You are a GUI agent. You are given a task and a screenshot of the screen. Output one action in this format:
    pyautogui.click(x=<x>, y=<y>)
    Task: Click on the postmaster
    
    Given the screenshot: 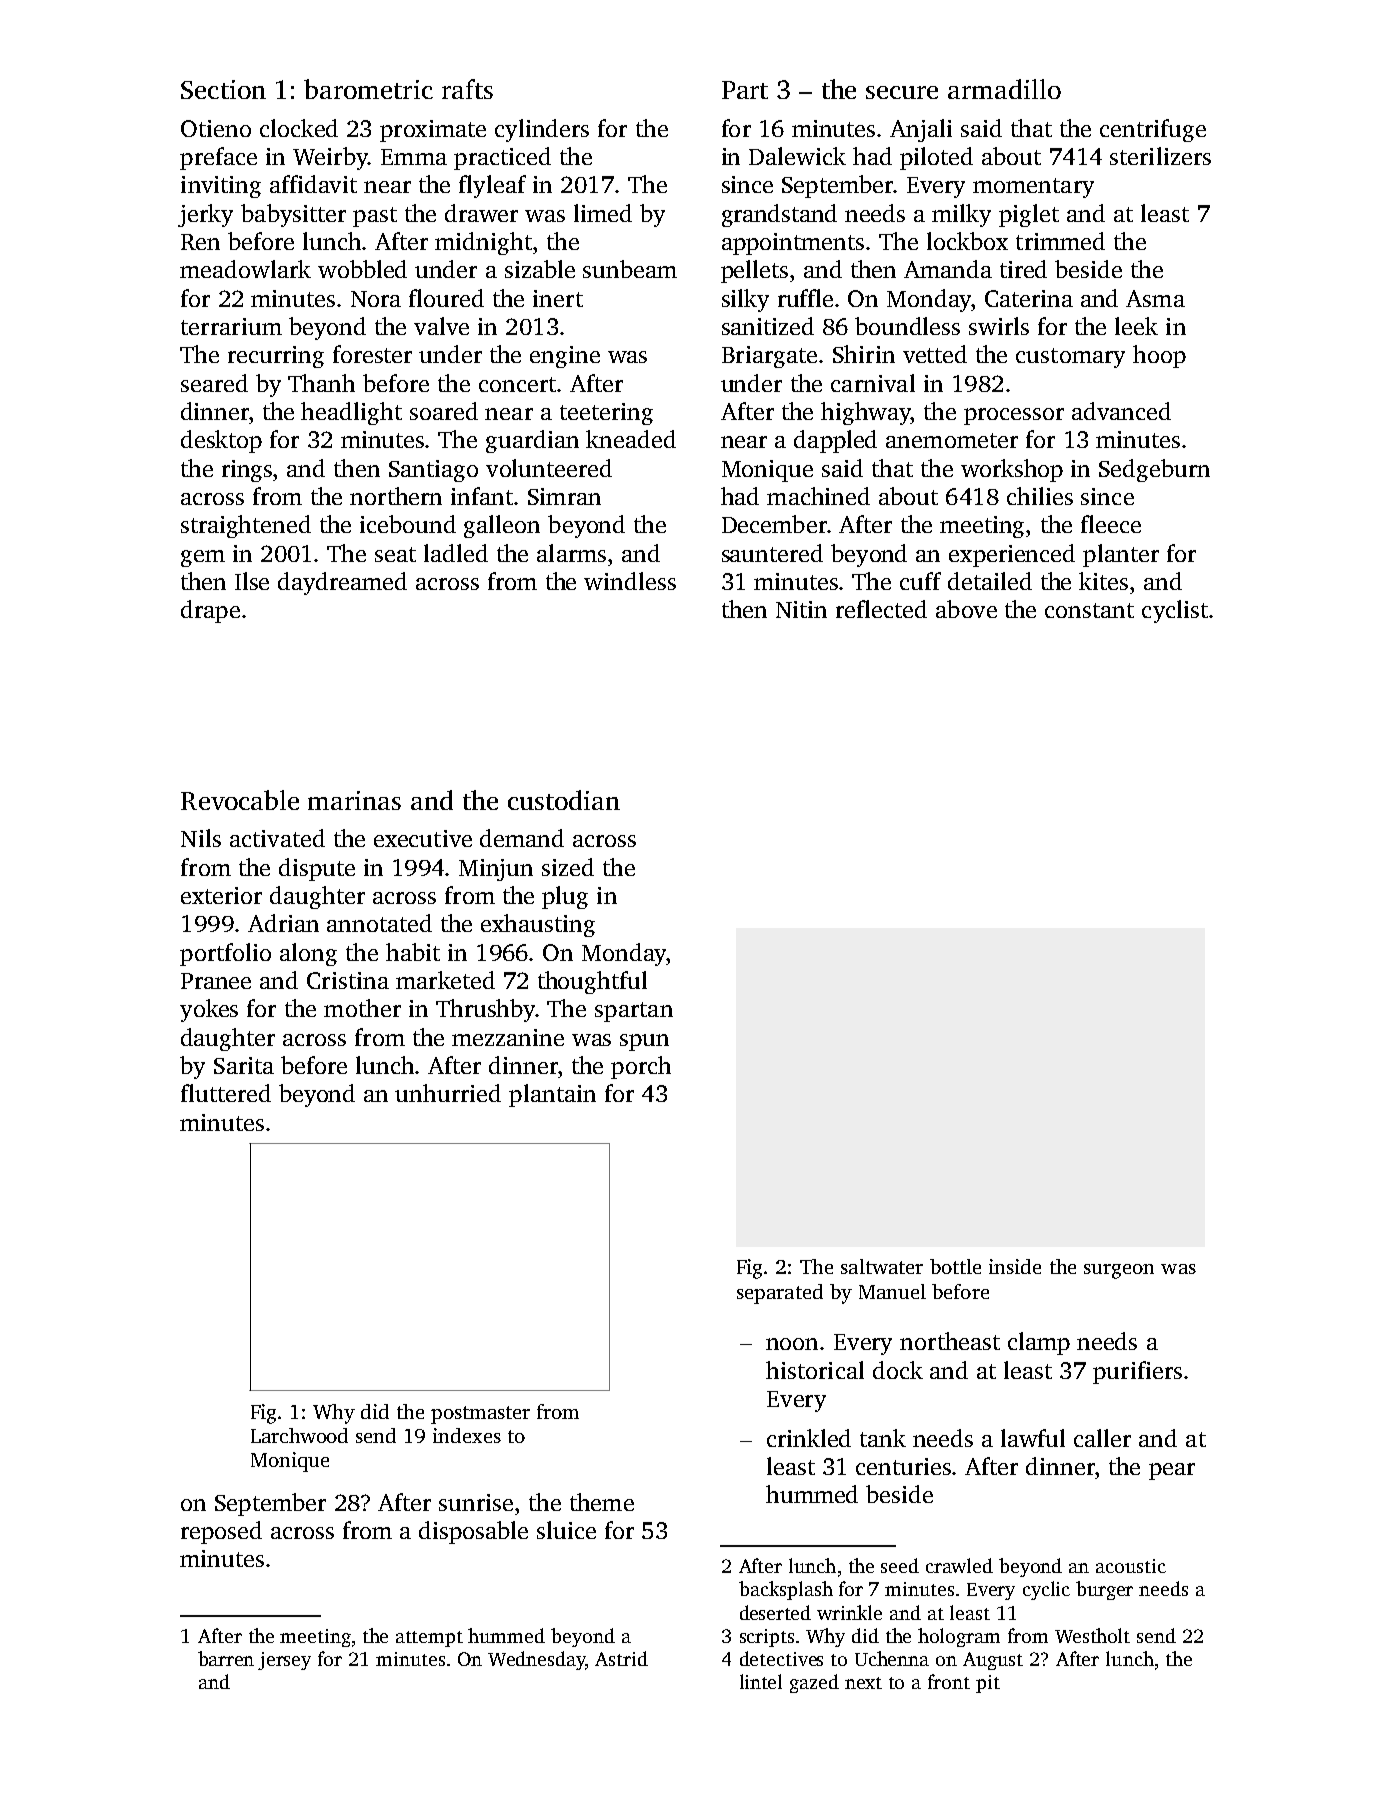 What is the action you would take?
    pyautogui.click(x=480, y=1415)
